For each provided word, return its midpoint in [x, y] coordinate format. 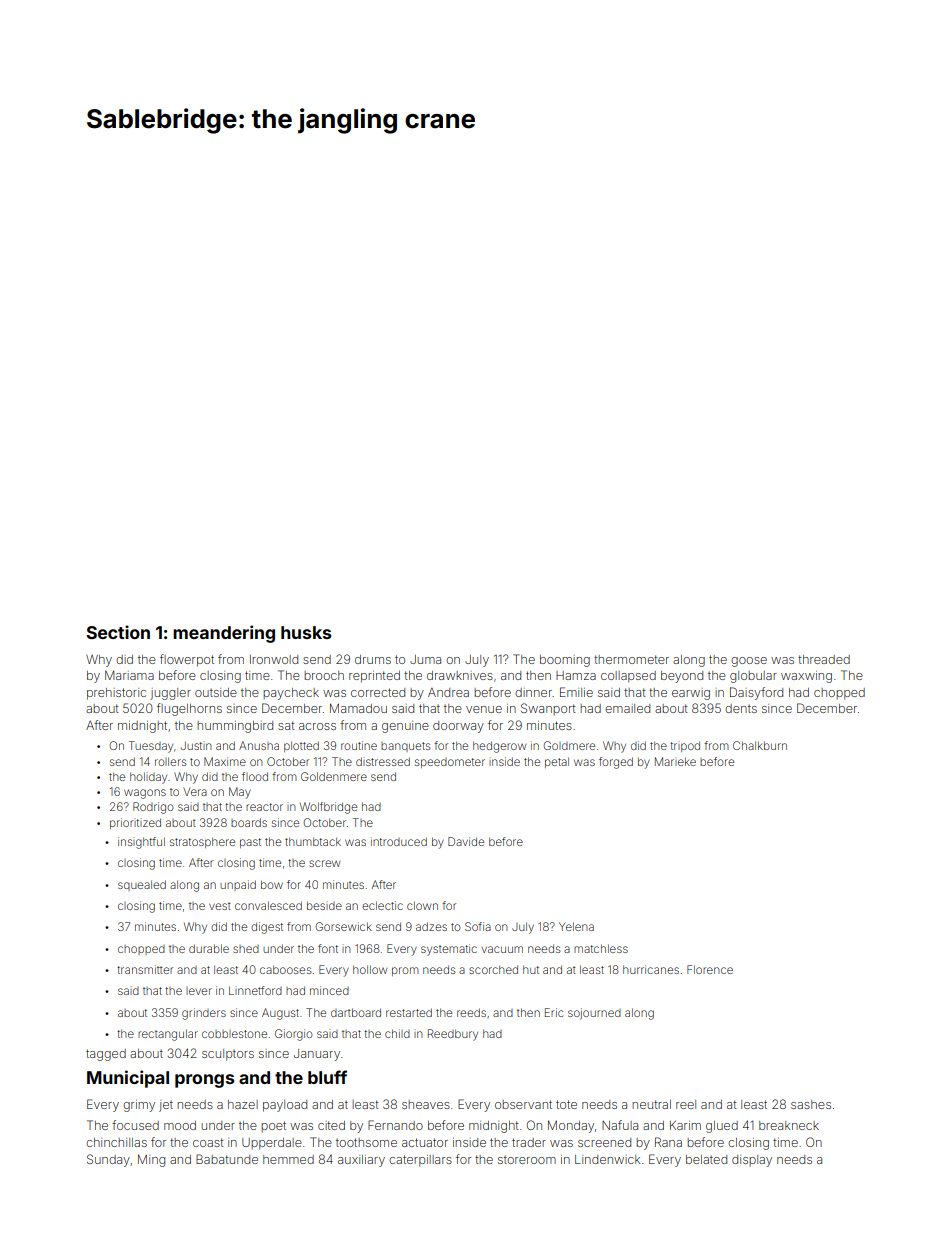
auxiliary [361, 1161]
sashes [811, 1104]
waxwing [806, 677]
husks [306, 632]
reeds [471, 1012]
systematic [449, 950]
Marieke [675, 761]
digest [267, 928]
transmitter [145, 969]
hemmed [288, 1159]
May [240, 793]
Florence [710, 969]
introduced [399, 841]
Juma [425, 659]
